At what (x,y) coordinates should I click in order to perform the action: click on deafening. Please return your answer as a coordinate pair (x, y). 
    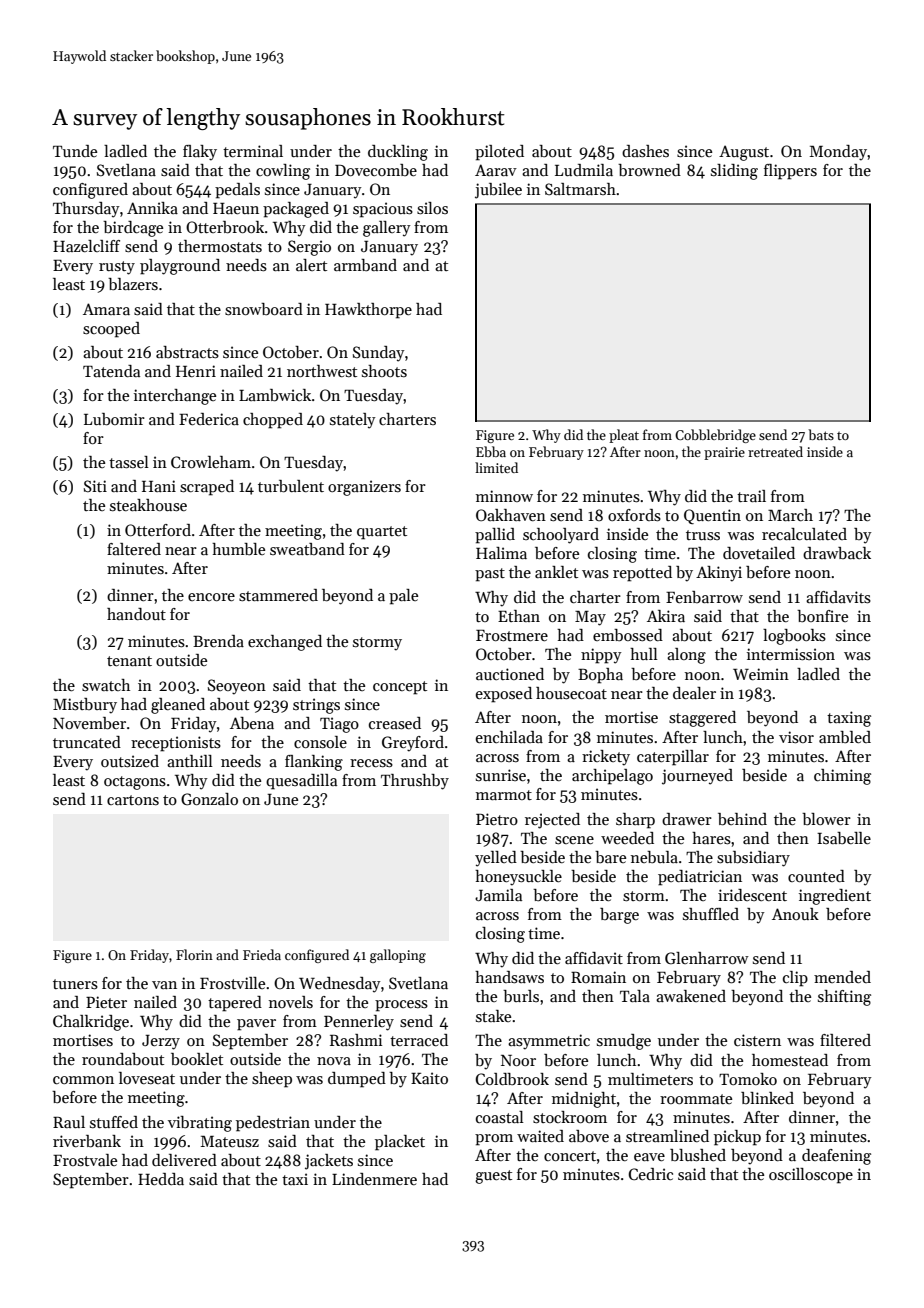
    Looking at the image, I should click on (836, 1157).
